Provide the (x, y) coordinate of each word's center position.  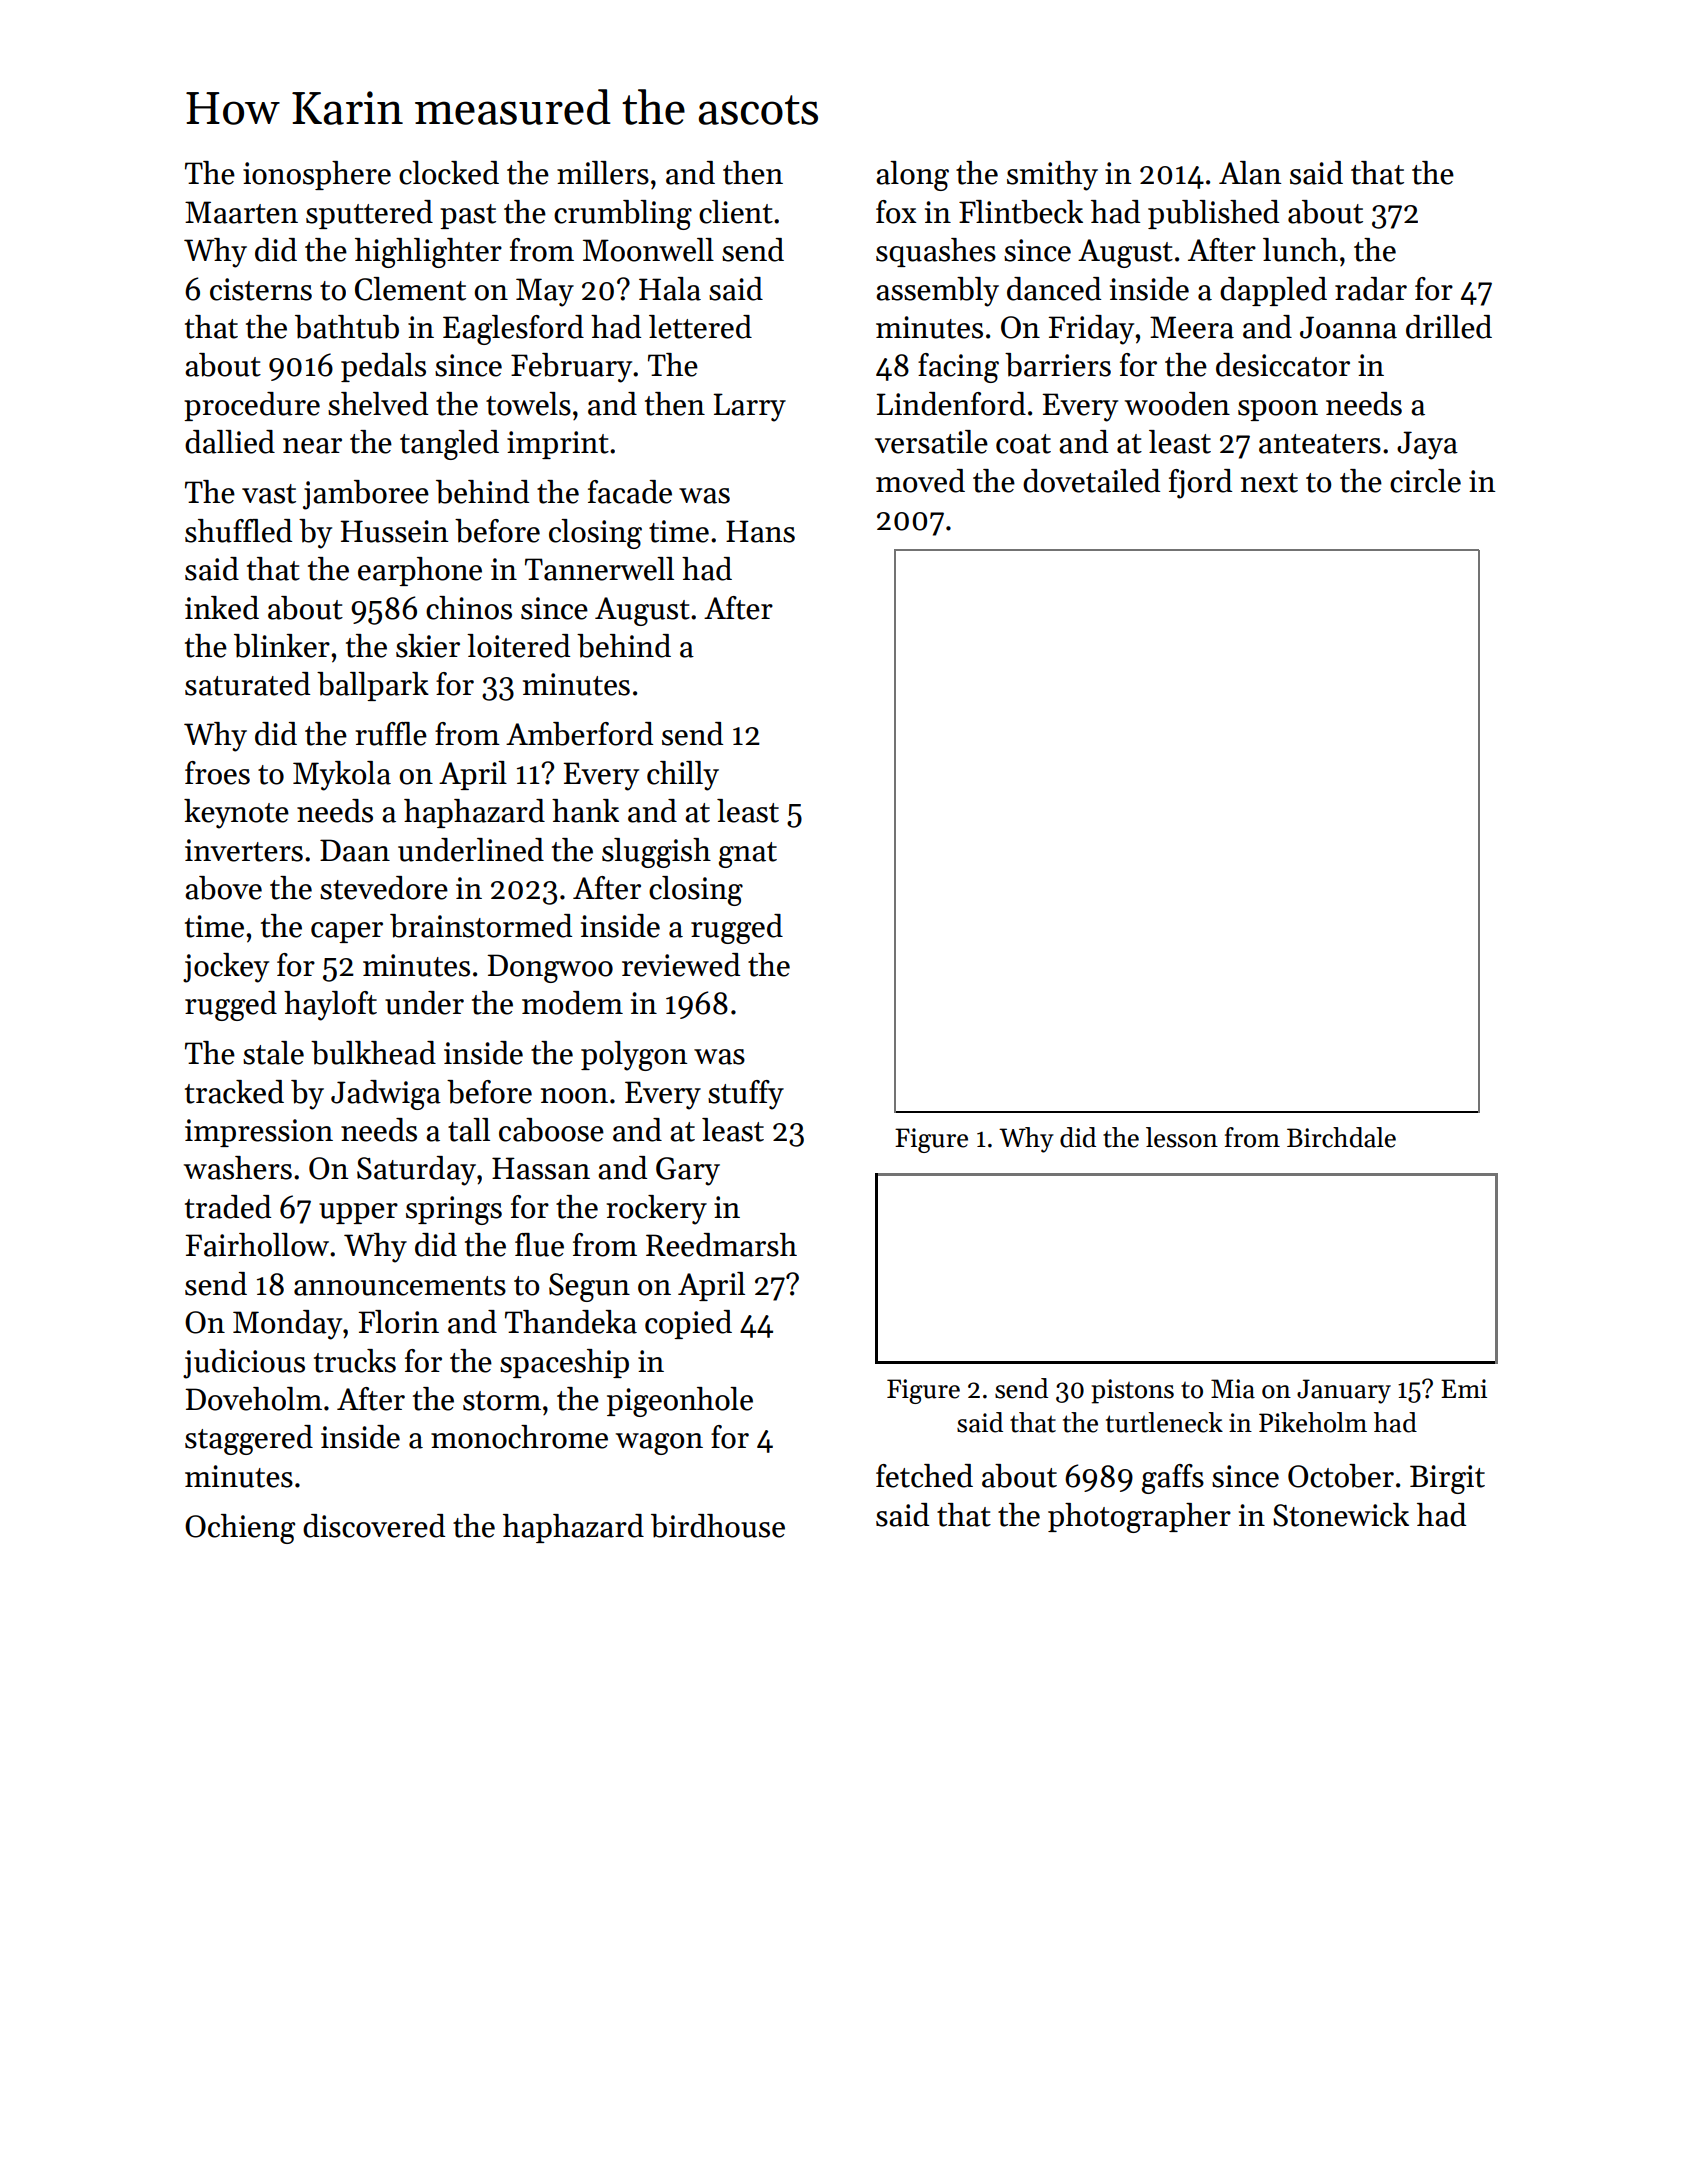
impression (259, 1133)
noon (574, 1096)
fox (896, 212)
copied (688, 1324)
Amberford (579, 734)
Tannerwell (599, 569)
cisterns (261, 289)
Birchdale (1341, 1137)
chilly (683, 776)
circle (1425, 481)
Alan (1250, 173)
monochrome (519, 1437)
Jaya (1427, 445)
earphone (420, 571)
